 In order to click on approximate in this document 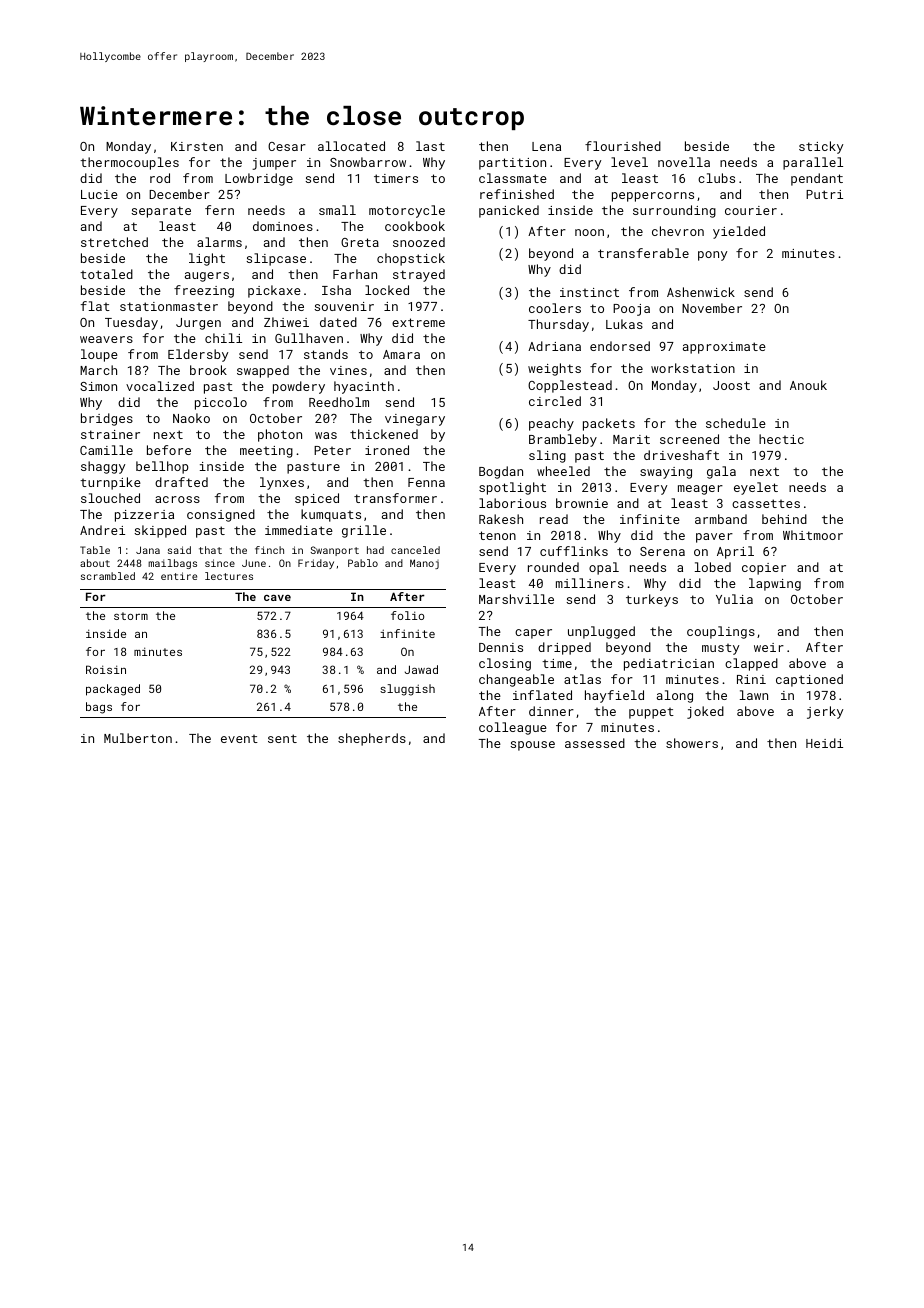, I will do `click(724, 348)`.
